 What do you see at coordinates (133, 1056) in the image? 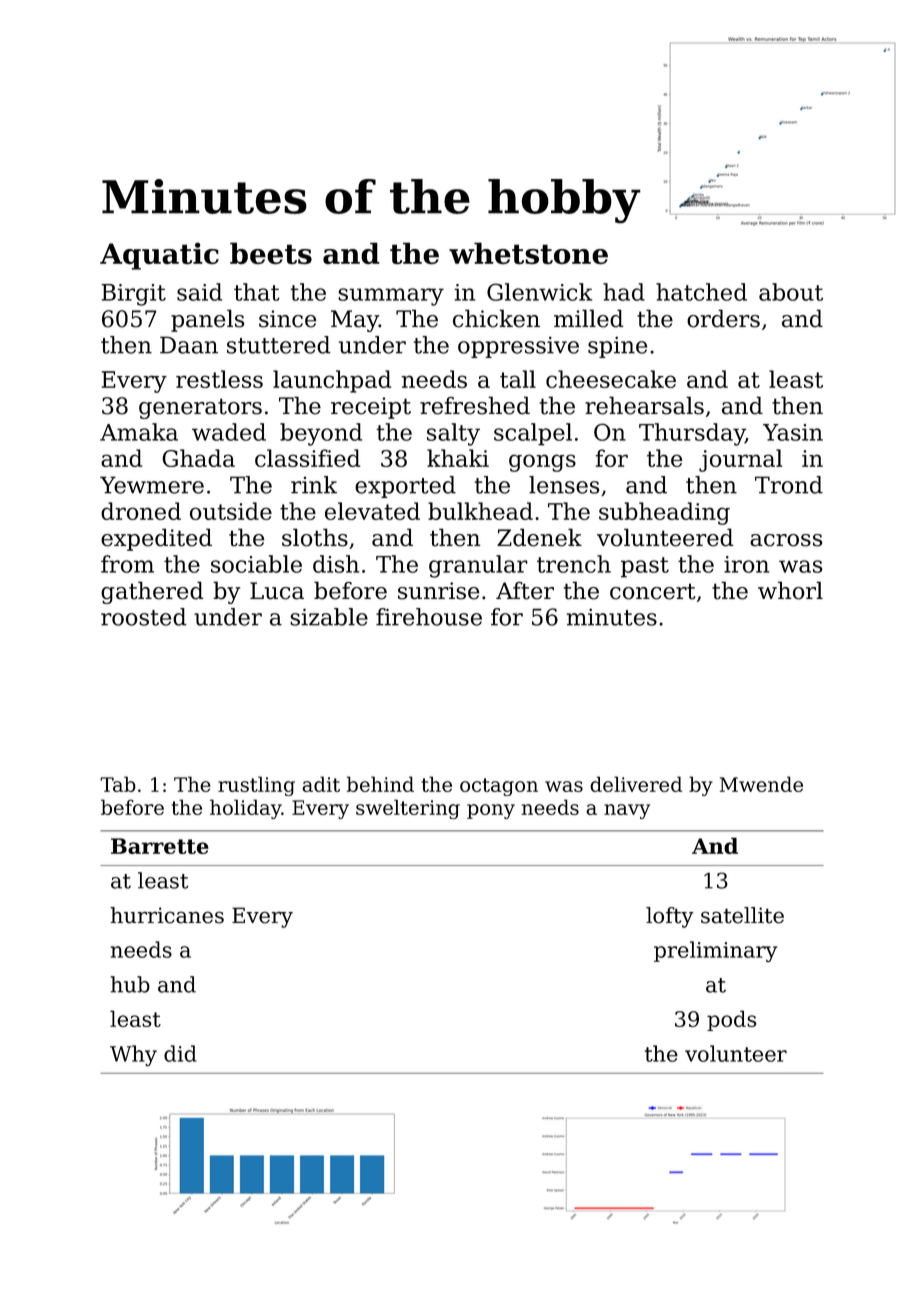
I see `Why` at bounding box center [133, 1056].
